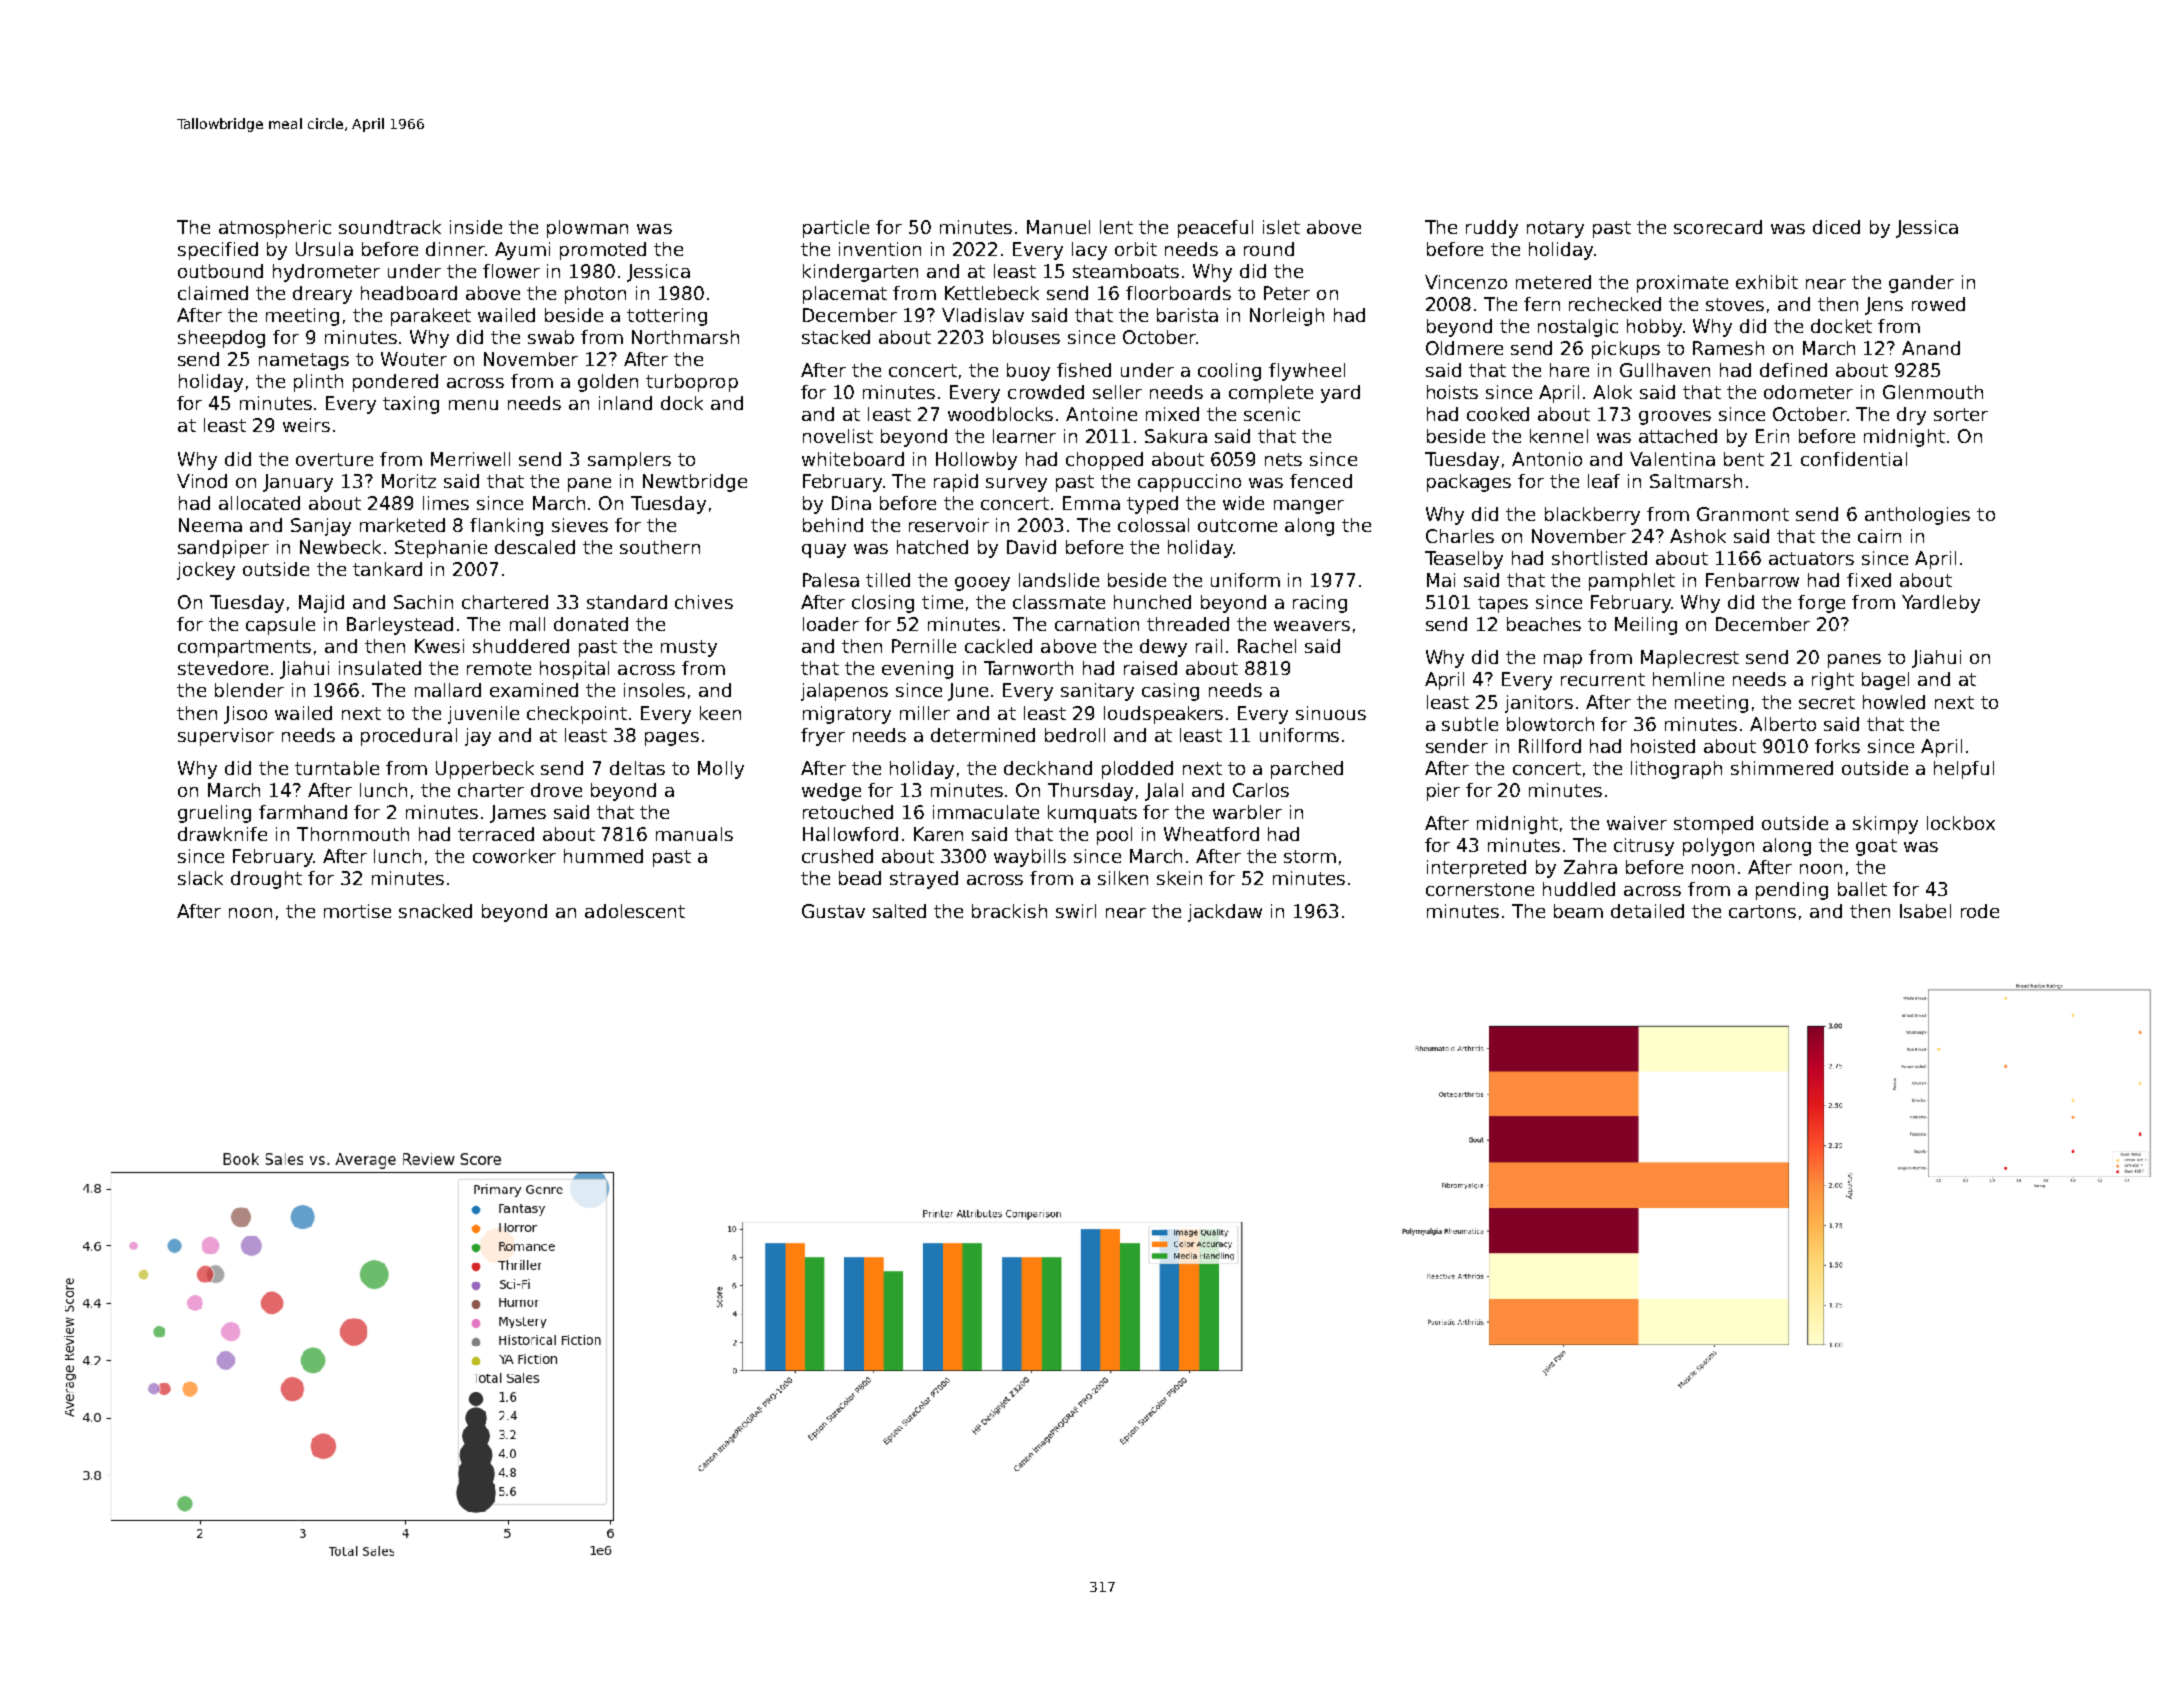  I want to click on Gustav, so click(833, 911).
